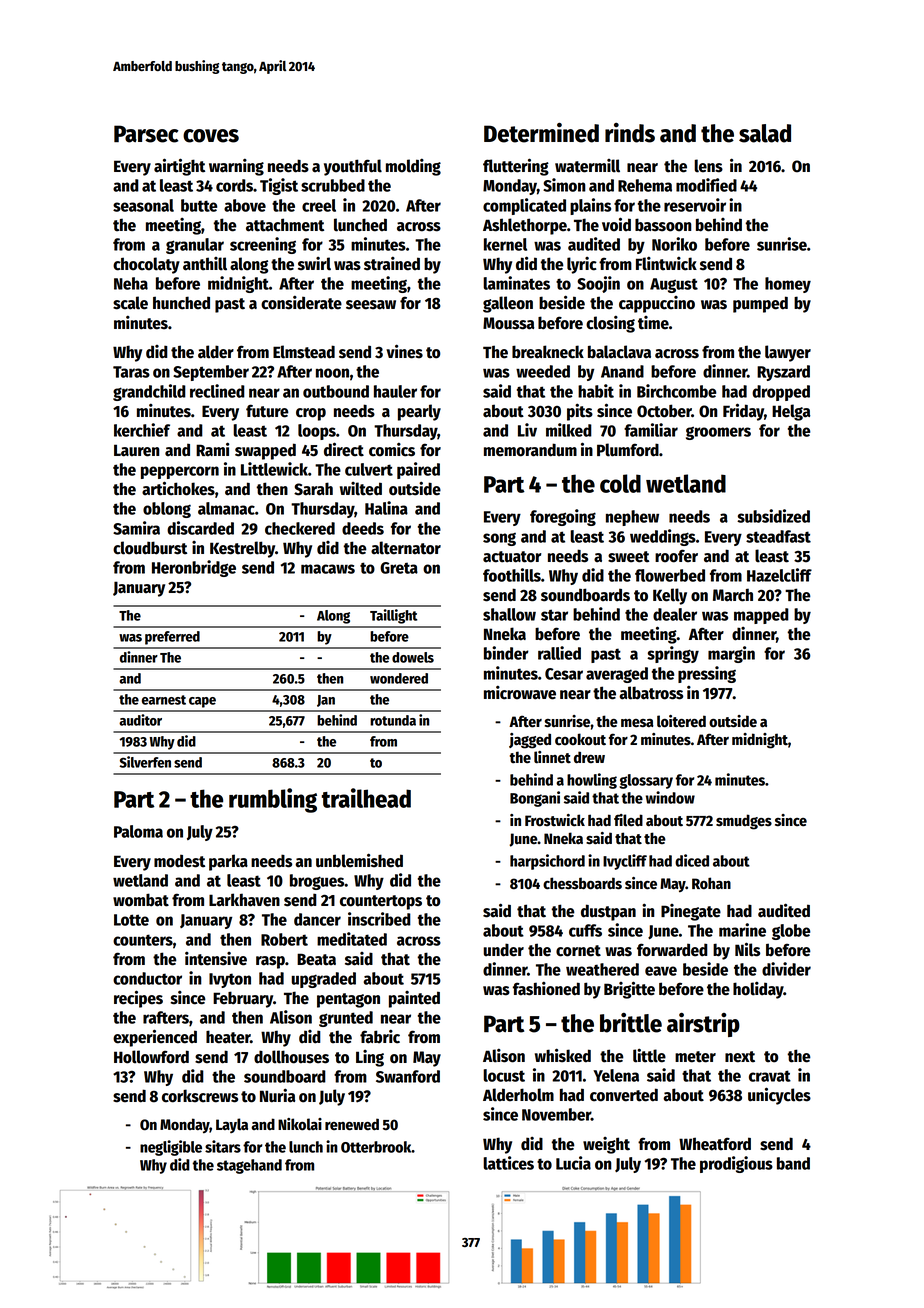 This screenshot has width=924, height=1308. Describe the element at coordinates (791, 932) in the screenshot. I see `globe` at that location.
